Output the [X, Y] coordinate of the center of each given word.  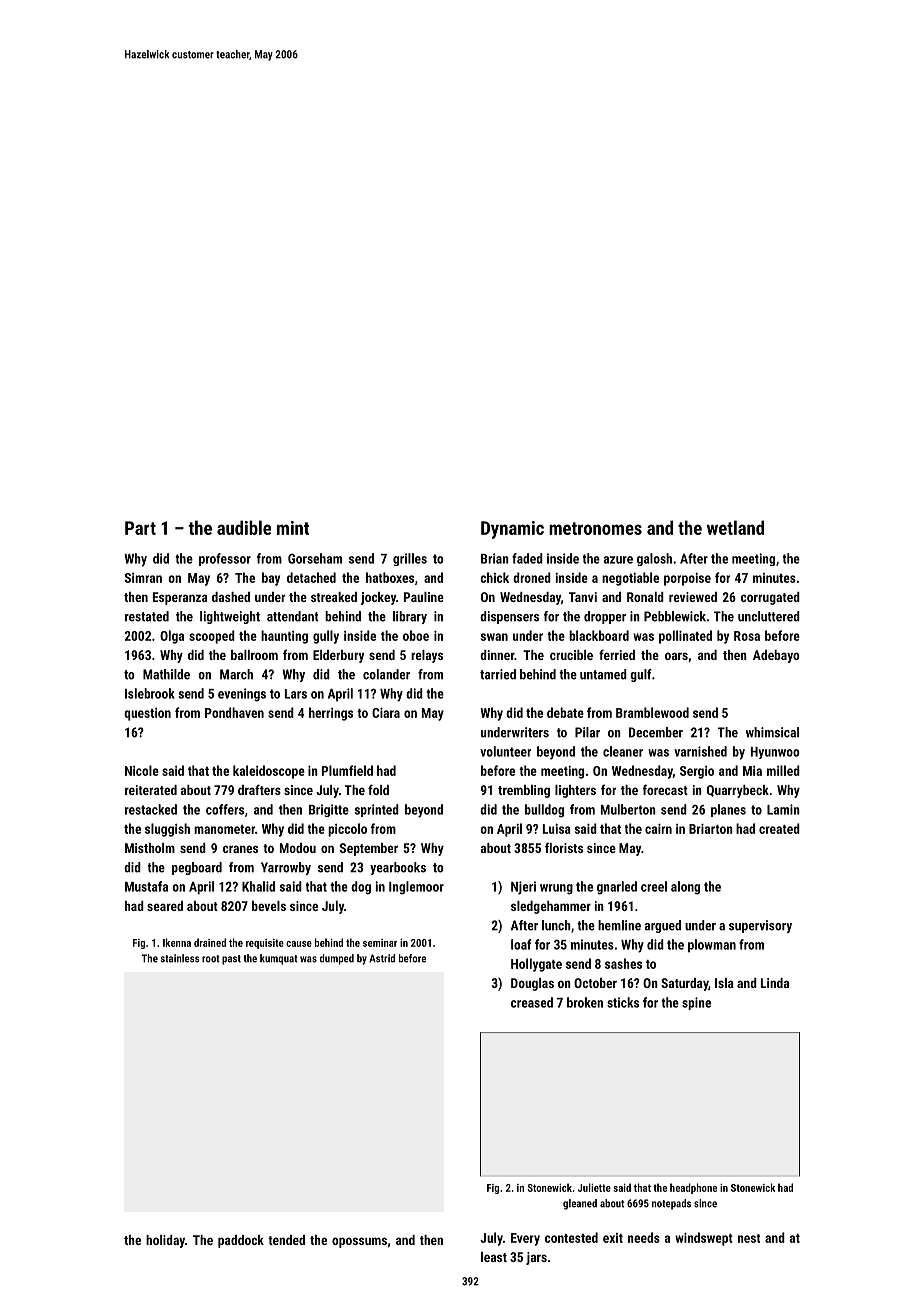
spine [696, 1003]
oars [676, 656]
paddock [241, 1241]
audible [244, 527]
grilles [410, 559]
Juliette [594, 1187]
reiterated [151, 790]
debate [565, 712]
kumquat [279, 959]
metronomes [595, 528]
